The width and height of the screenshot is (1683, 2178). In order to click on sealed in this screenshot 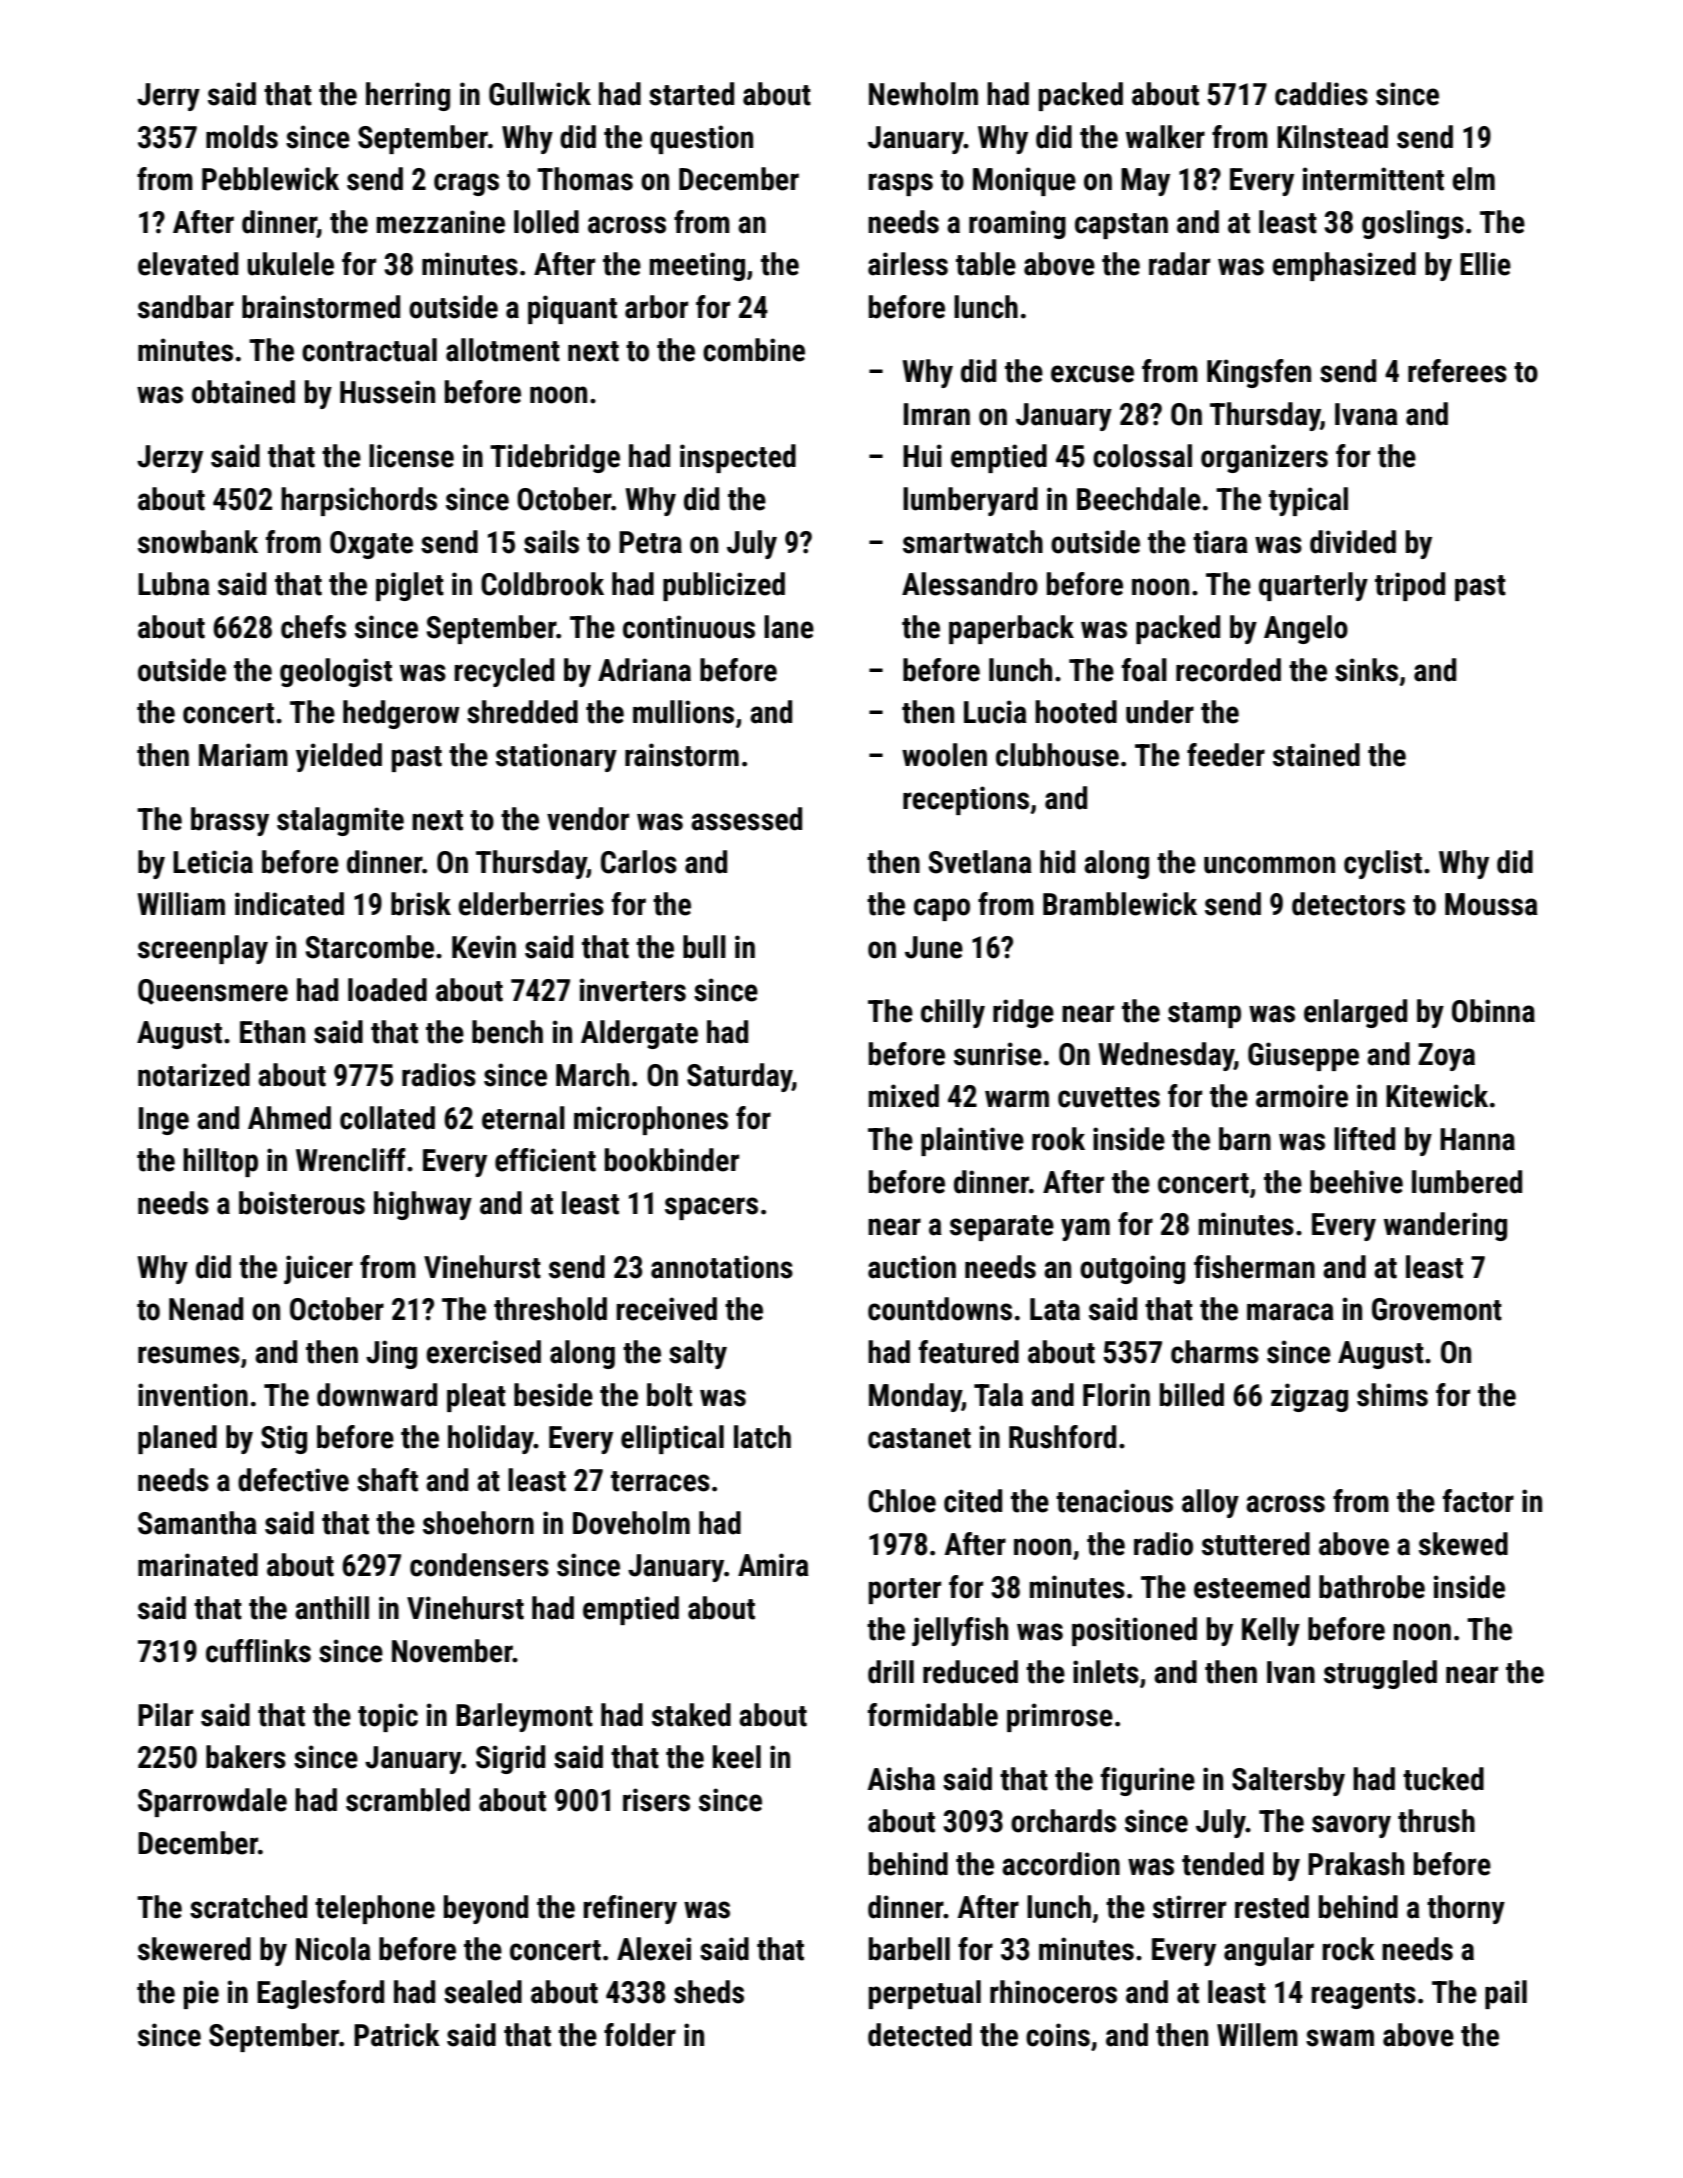, I will do `click(483, 1992)`.
